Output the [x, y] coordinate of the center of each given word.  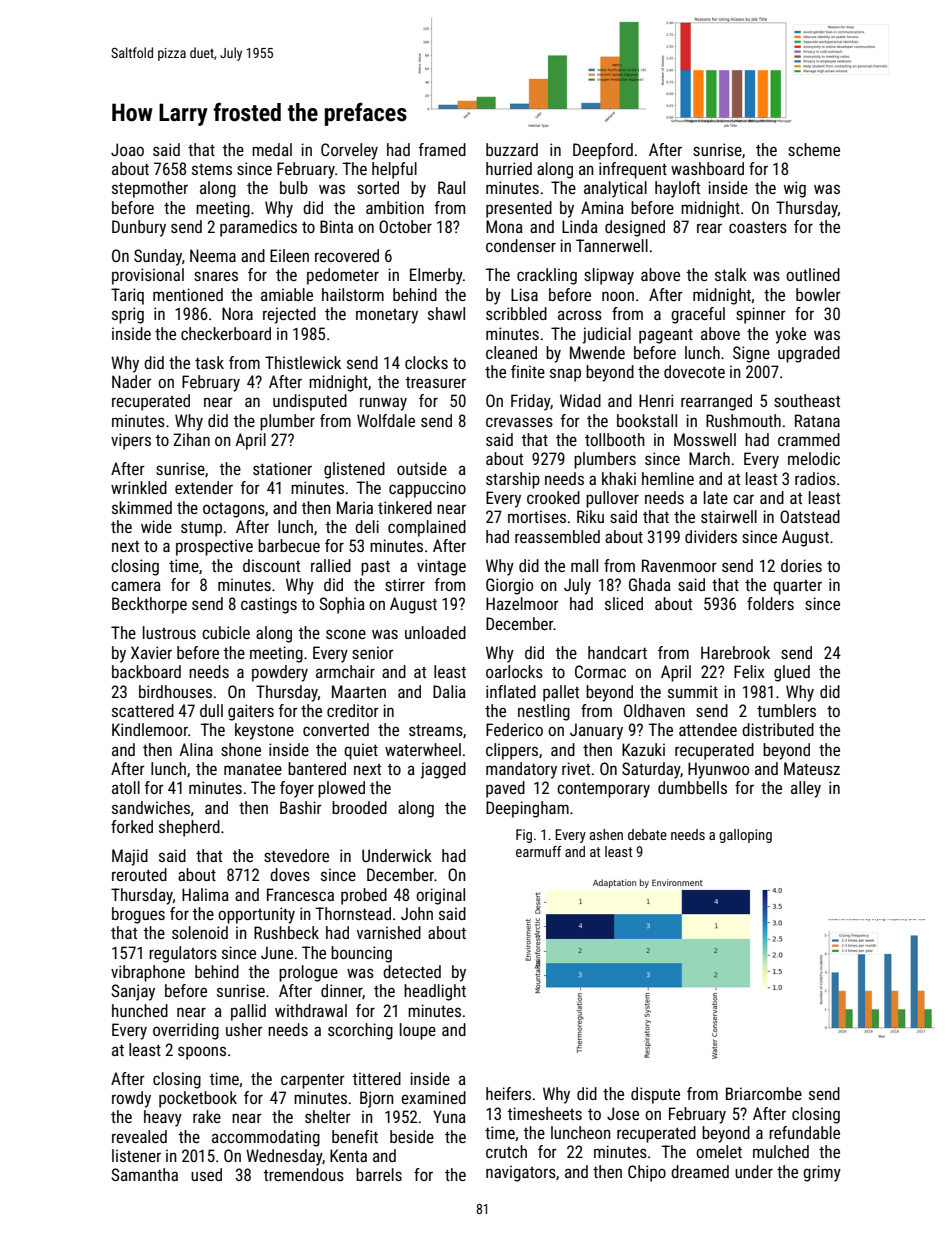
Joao [127, 149]
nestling [544, 712]
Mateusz [812, 768]
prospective [214, 547]
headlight [435, 992]
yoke [790, 335]
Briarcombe [764, 1093]
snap [565, 375]
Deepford [603, 151]
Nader [132, 381]
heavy [163, 1118]
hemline [668, 478]
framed [442, 149]
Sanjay [133, 992]
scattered [143, 710]
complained [427, 528]
